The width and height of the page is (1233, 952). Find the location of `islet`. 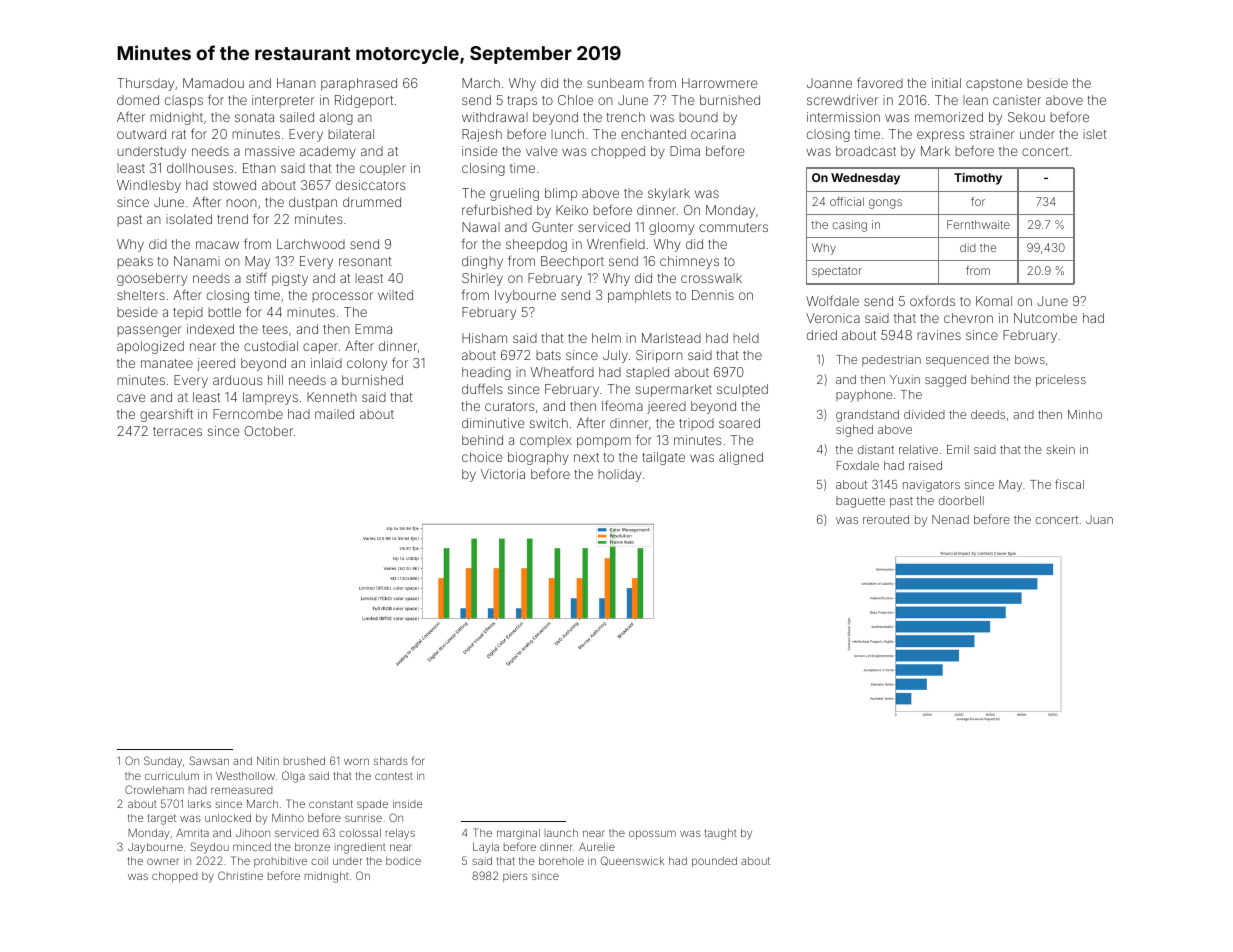

islet is located at coordinates (1095, 134).
